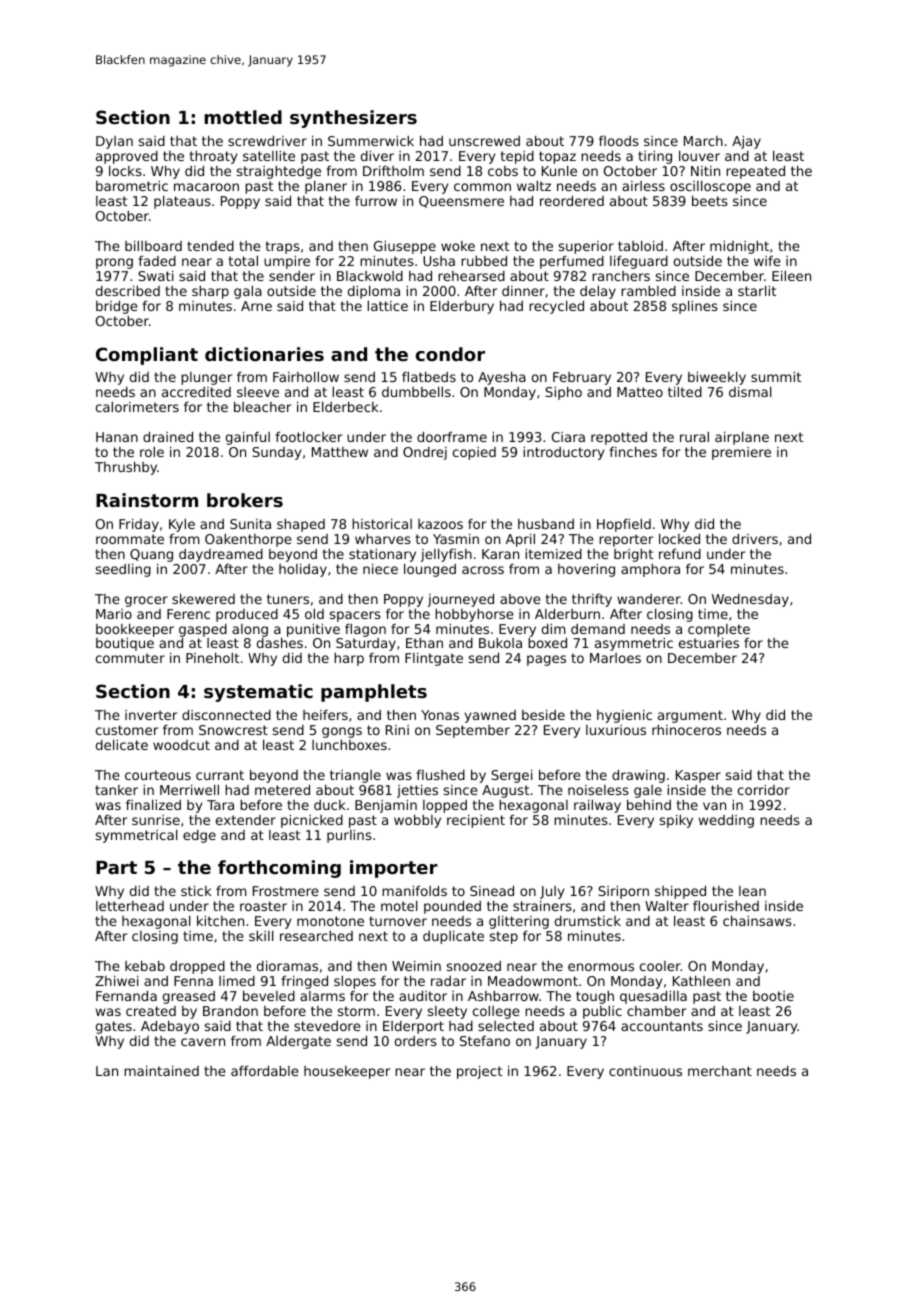  What do you see at coordinates (340, 452) in the screenshot?
I see `Matthew` at bounding box center [340, 452].
